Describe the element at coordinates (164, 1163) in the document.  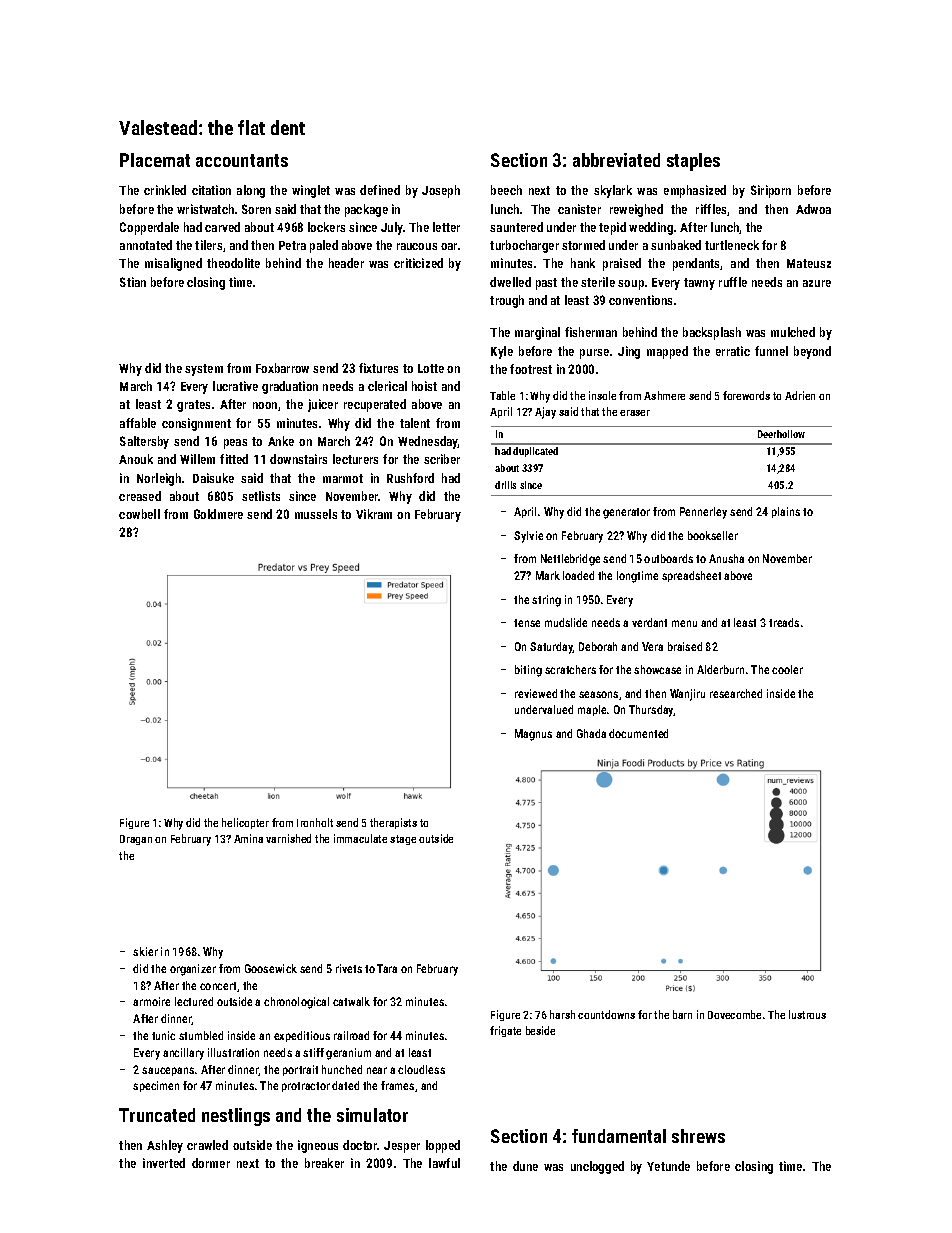
I see `inverted` at that location.
